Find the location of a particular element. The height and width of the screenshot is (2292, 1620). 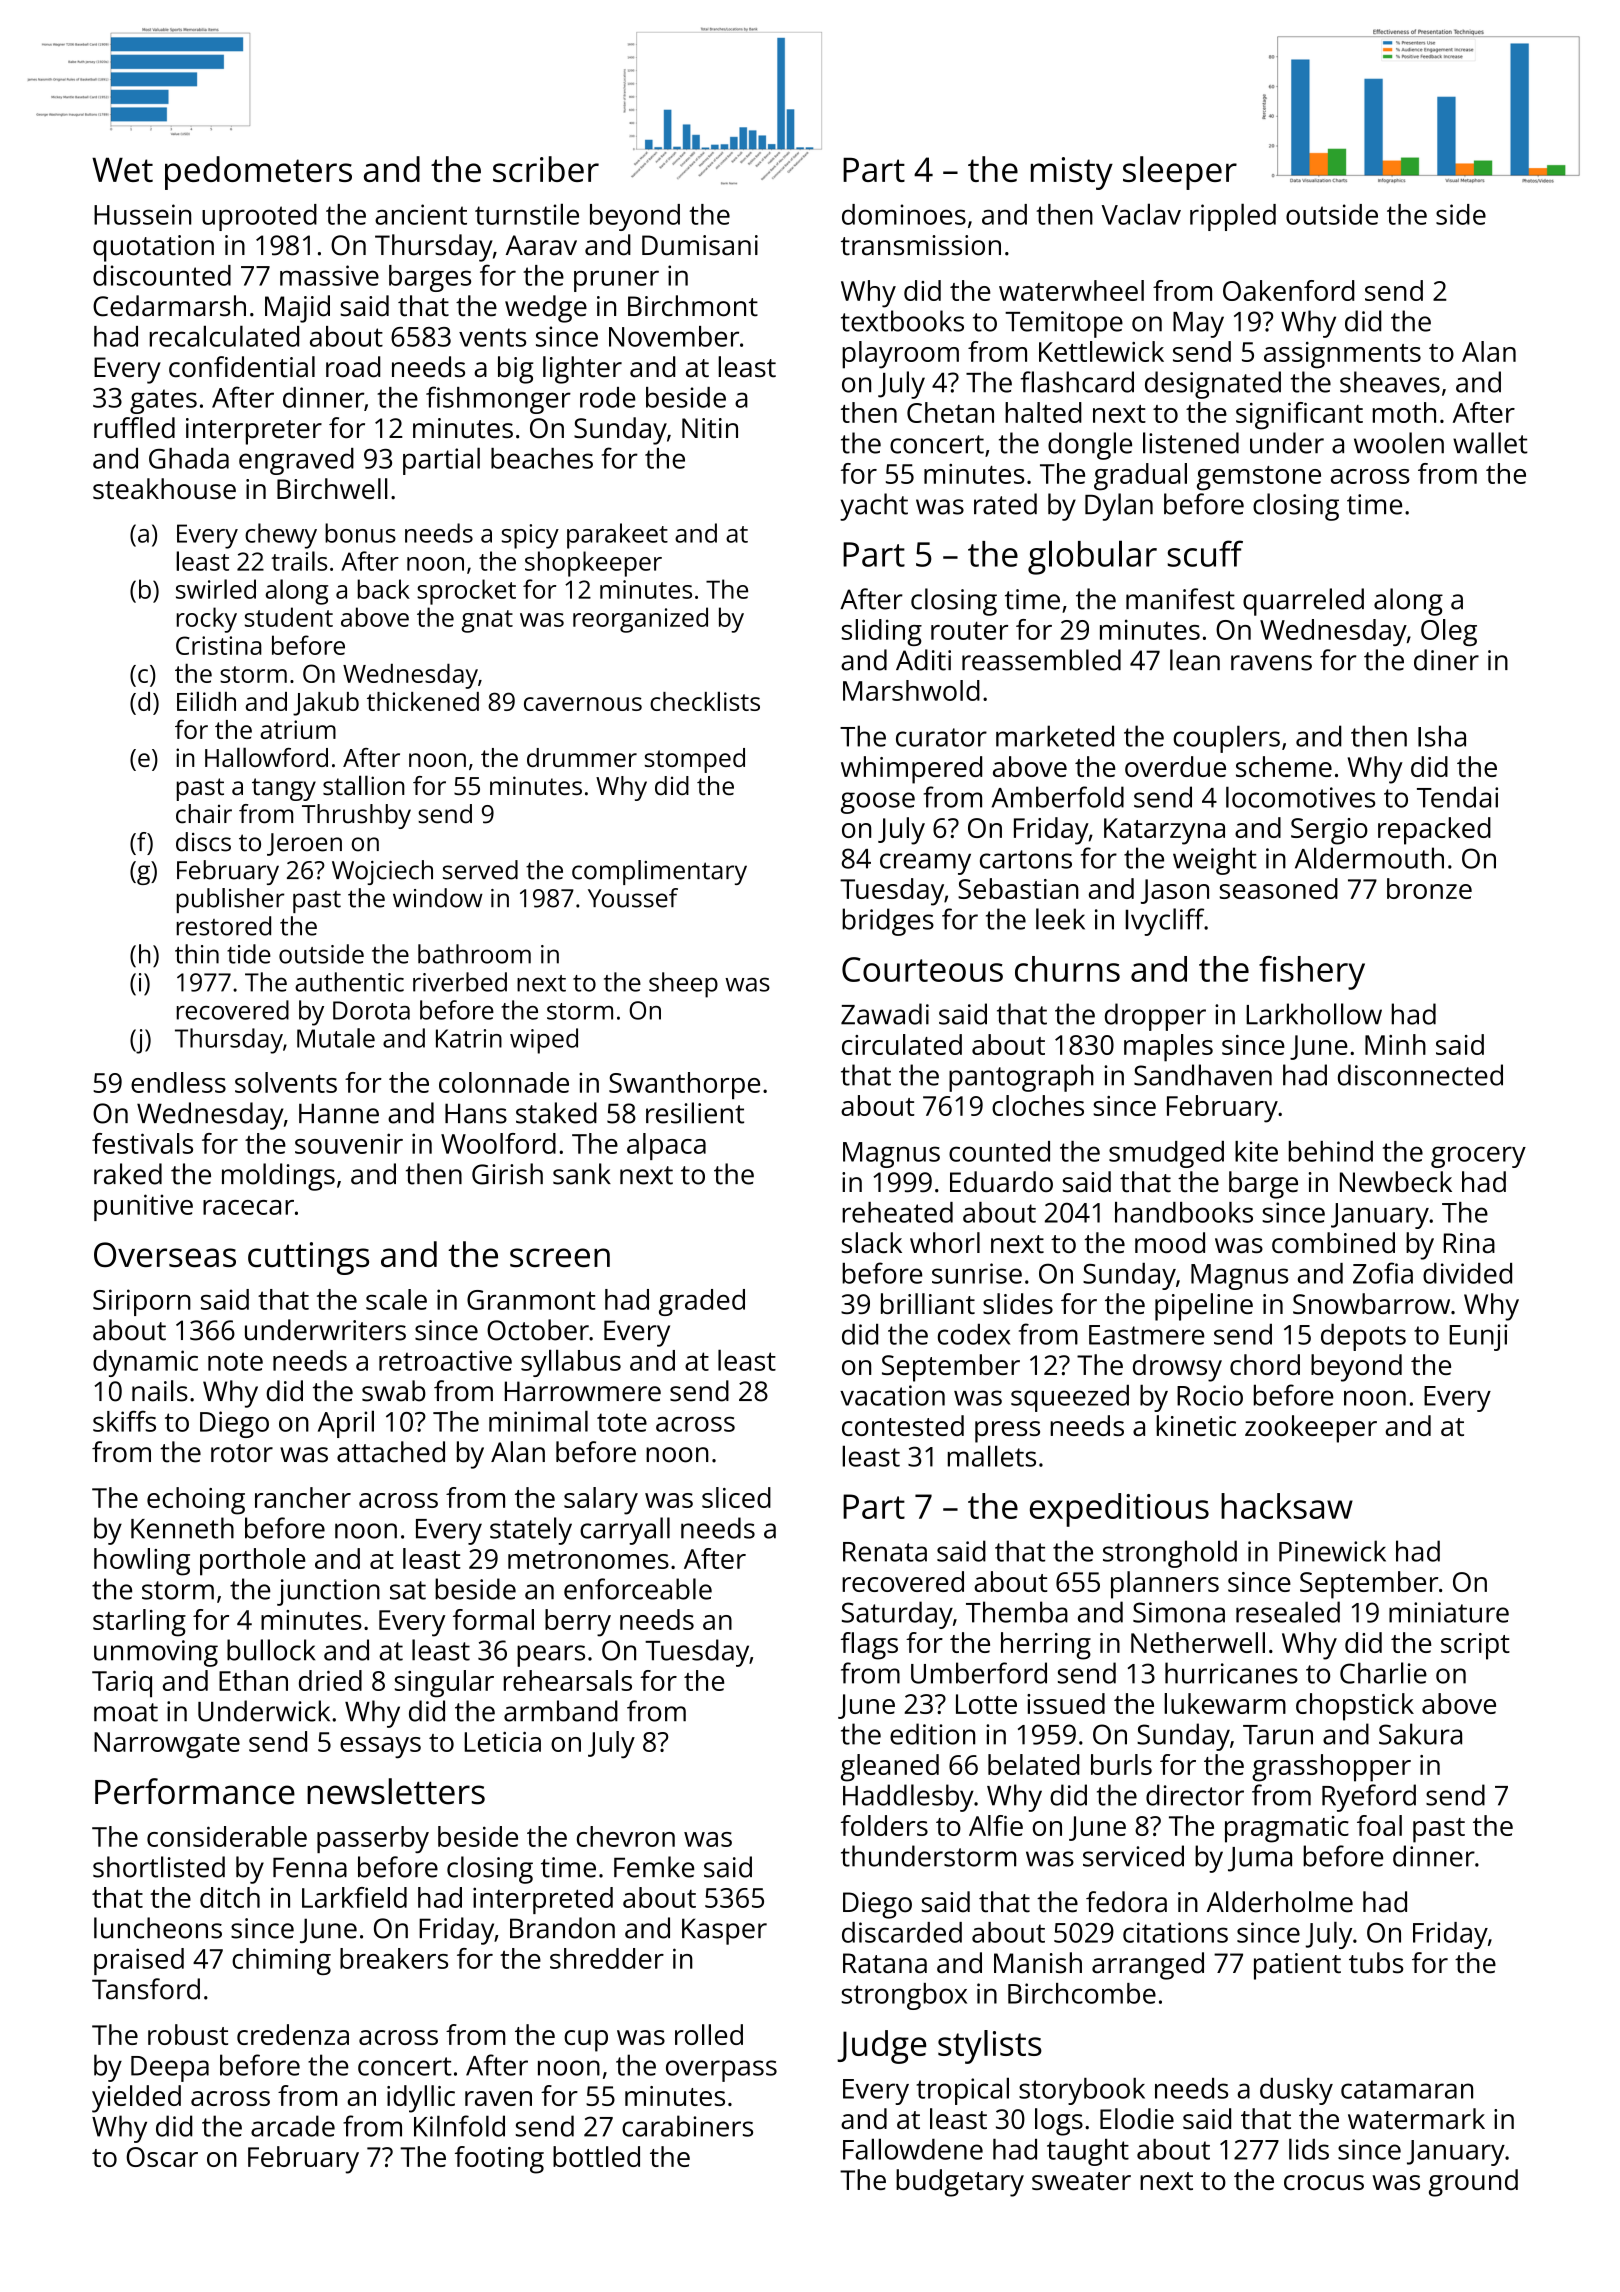

Oscar is located at coordinates (162, 2157).
